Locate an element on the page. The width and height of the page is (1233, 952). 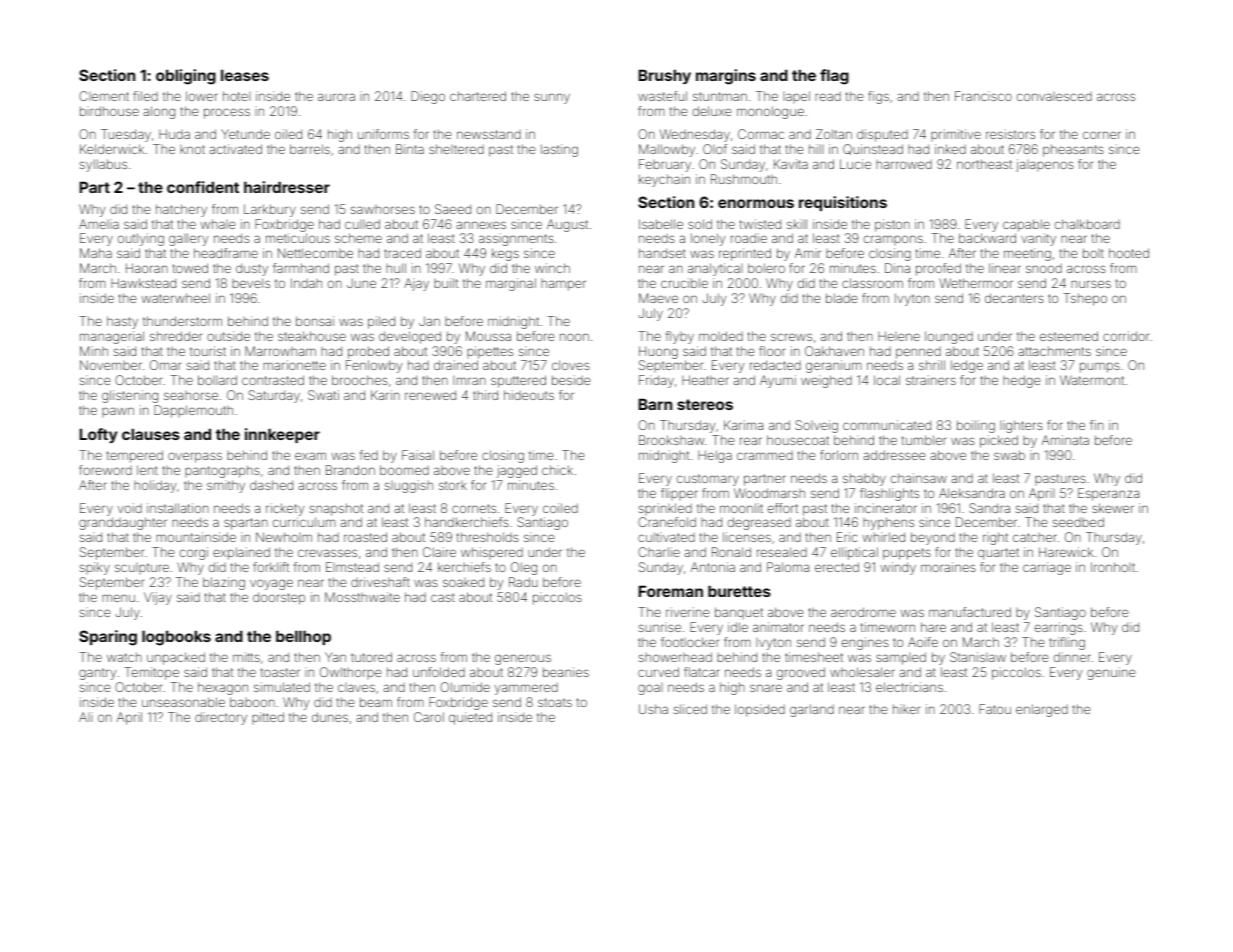
genuine is located at coordinates (1111, 673).
